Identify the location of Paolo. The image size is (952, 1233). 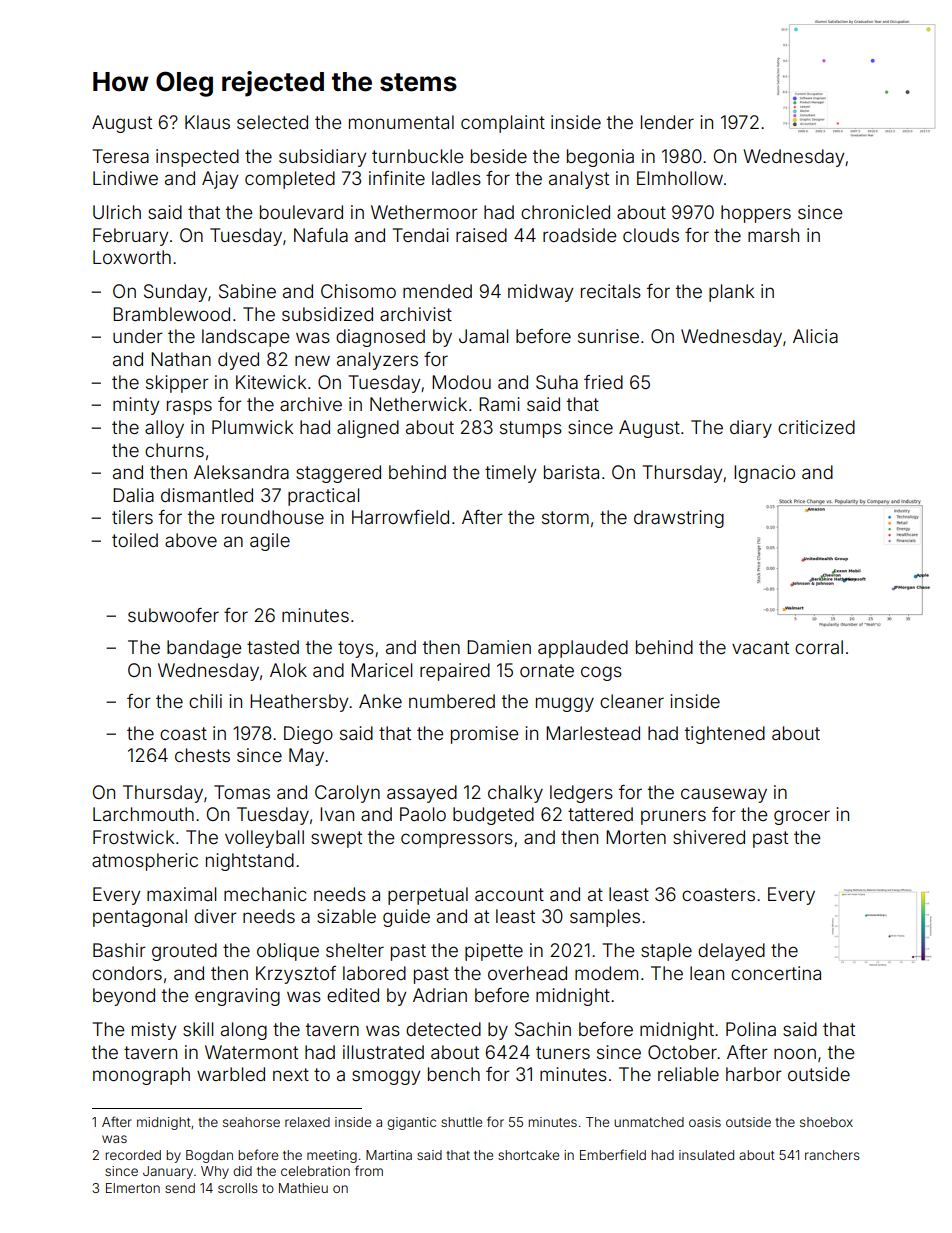
(423, 814).
